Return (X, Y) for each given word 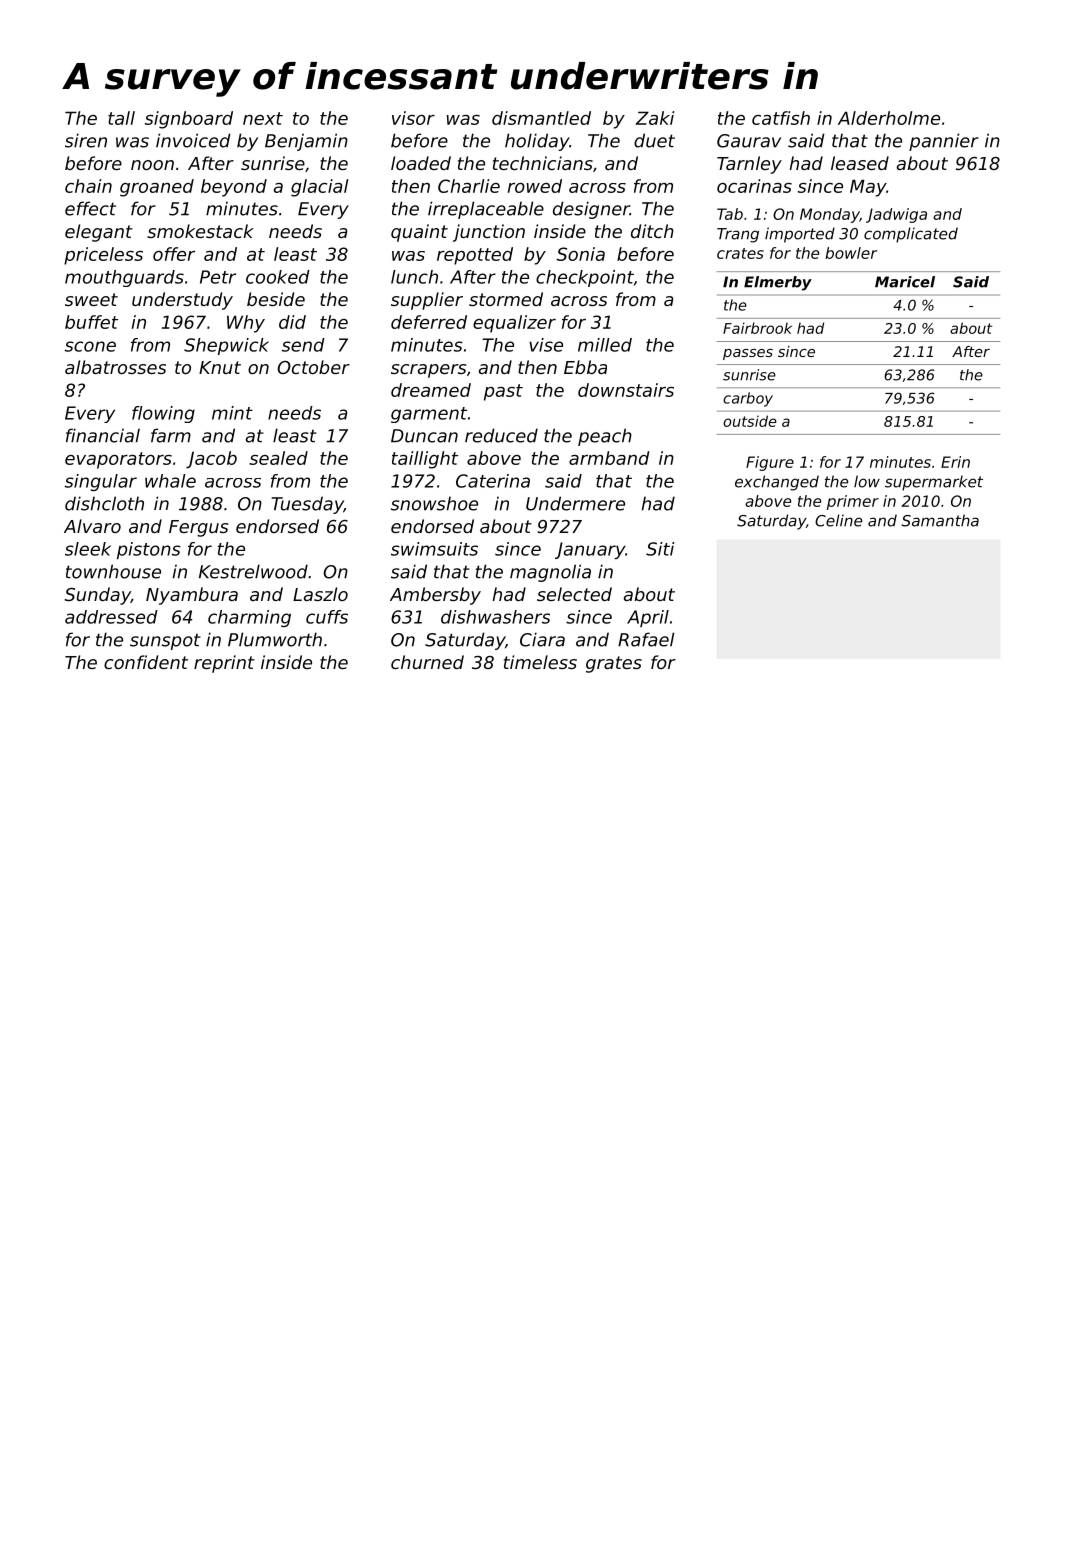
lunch (414, 277)
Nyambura (192, 596)
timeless (540, 662)
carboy (748, 399)
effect (90, 208)
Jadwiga (896, 215)
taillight (425, 460)
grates (614, 664)
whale (170, 481)
